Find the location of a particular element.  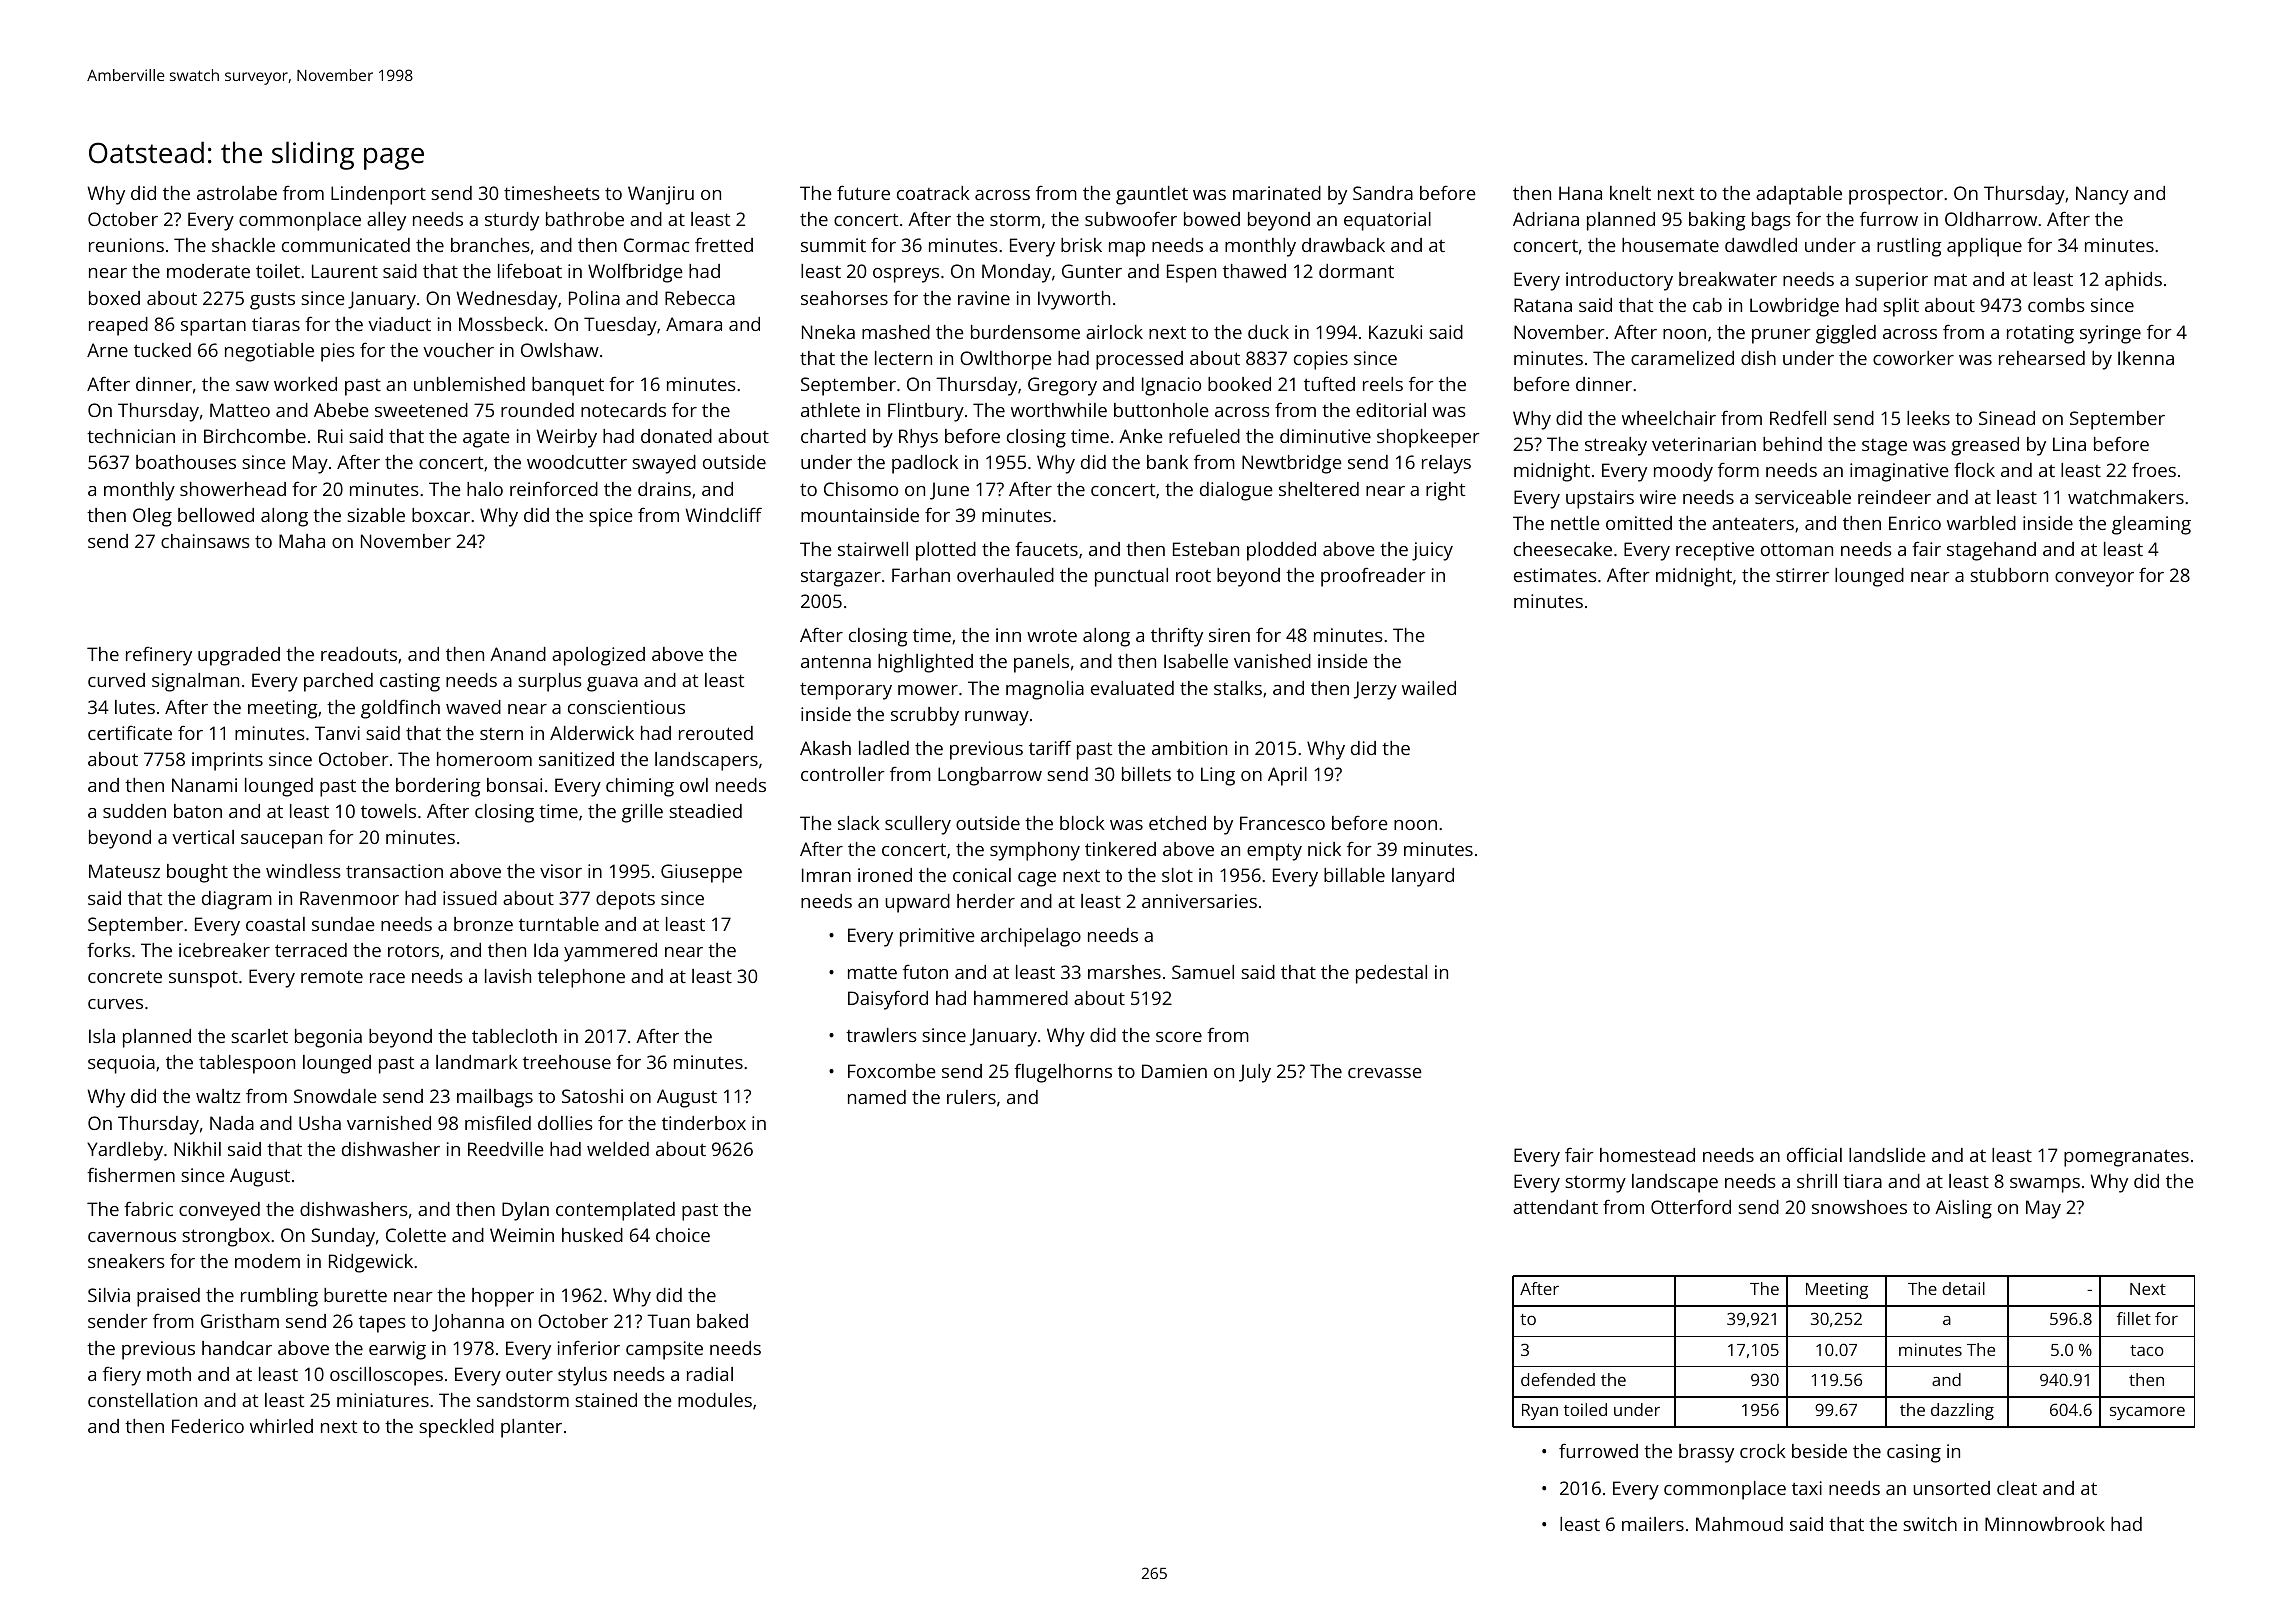

rulers is located at coordinates (971, 1097).
